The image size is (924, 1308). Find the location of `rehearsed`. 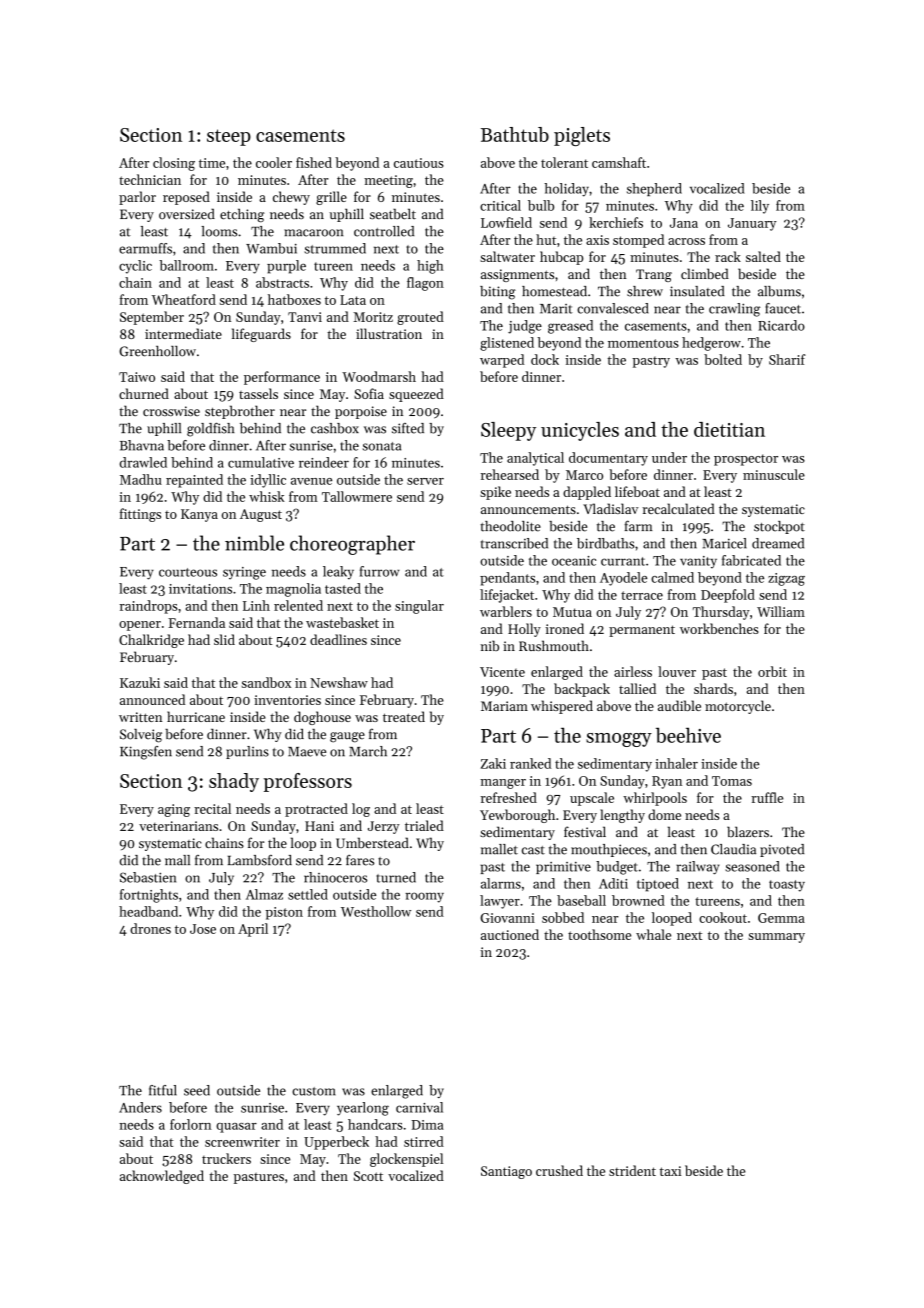

rehearsed is located at coordinates (510, 474).
